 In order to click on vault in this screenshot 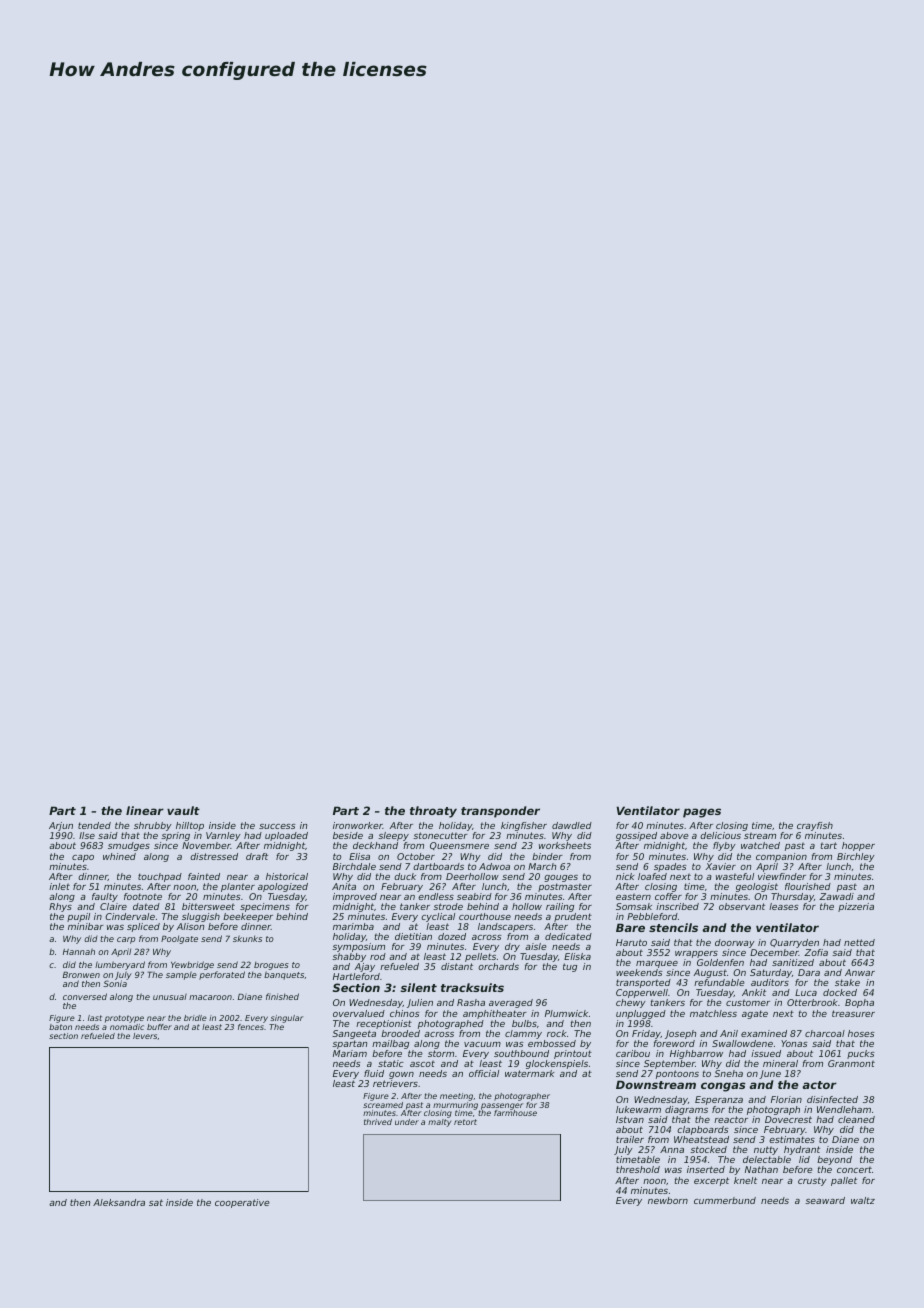, I will do `click(183, 810)`.
